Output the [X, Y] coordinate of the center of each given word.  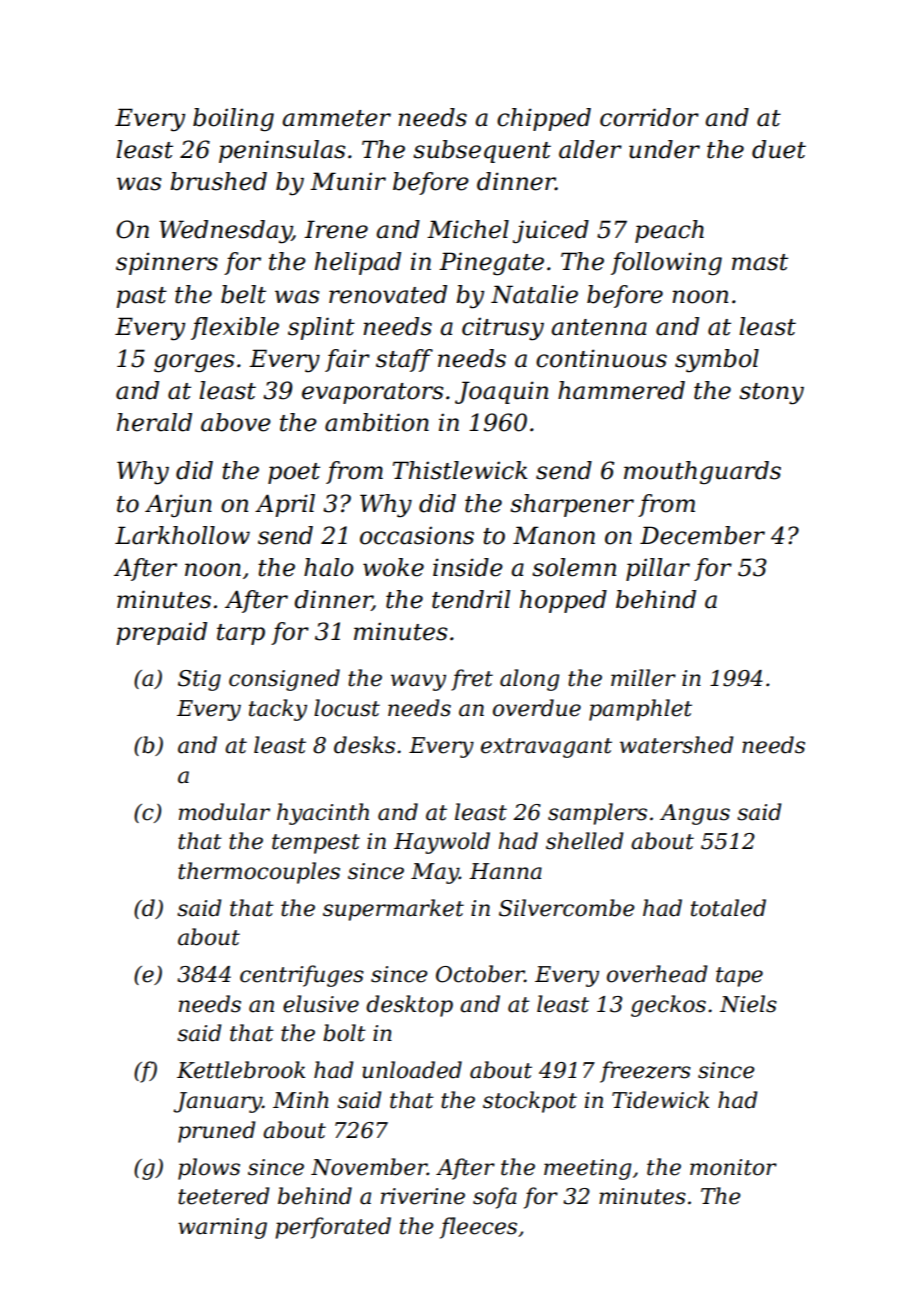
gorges [194, 363]
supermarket [393, 910]
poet [294, 473]
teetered [224, 1196]
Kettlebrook [241, 1070]
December [702, 535]
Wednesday [225, 232]
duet [779, 149]
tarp [241, 634]
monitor [733, 1167]
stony [771, 394]
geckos [668, 1006]
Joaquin [501, 392]
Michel [468, 229]
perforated [333, 1228]
